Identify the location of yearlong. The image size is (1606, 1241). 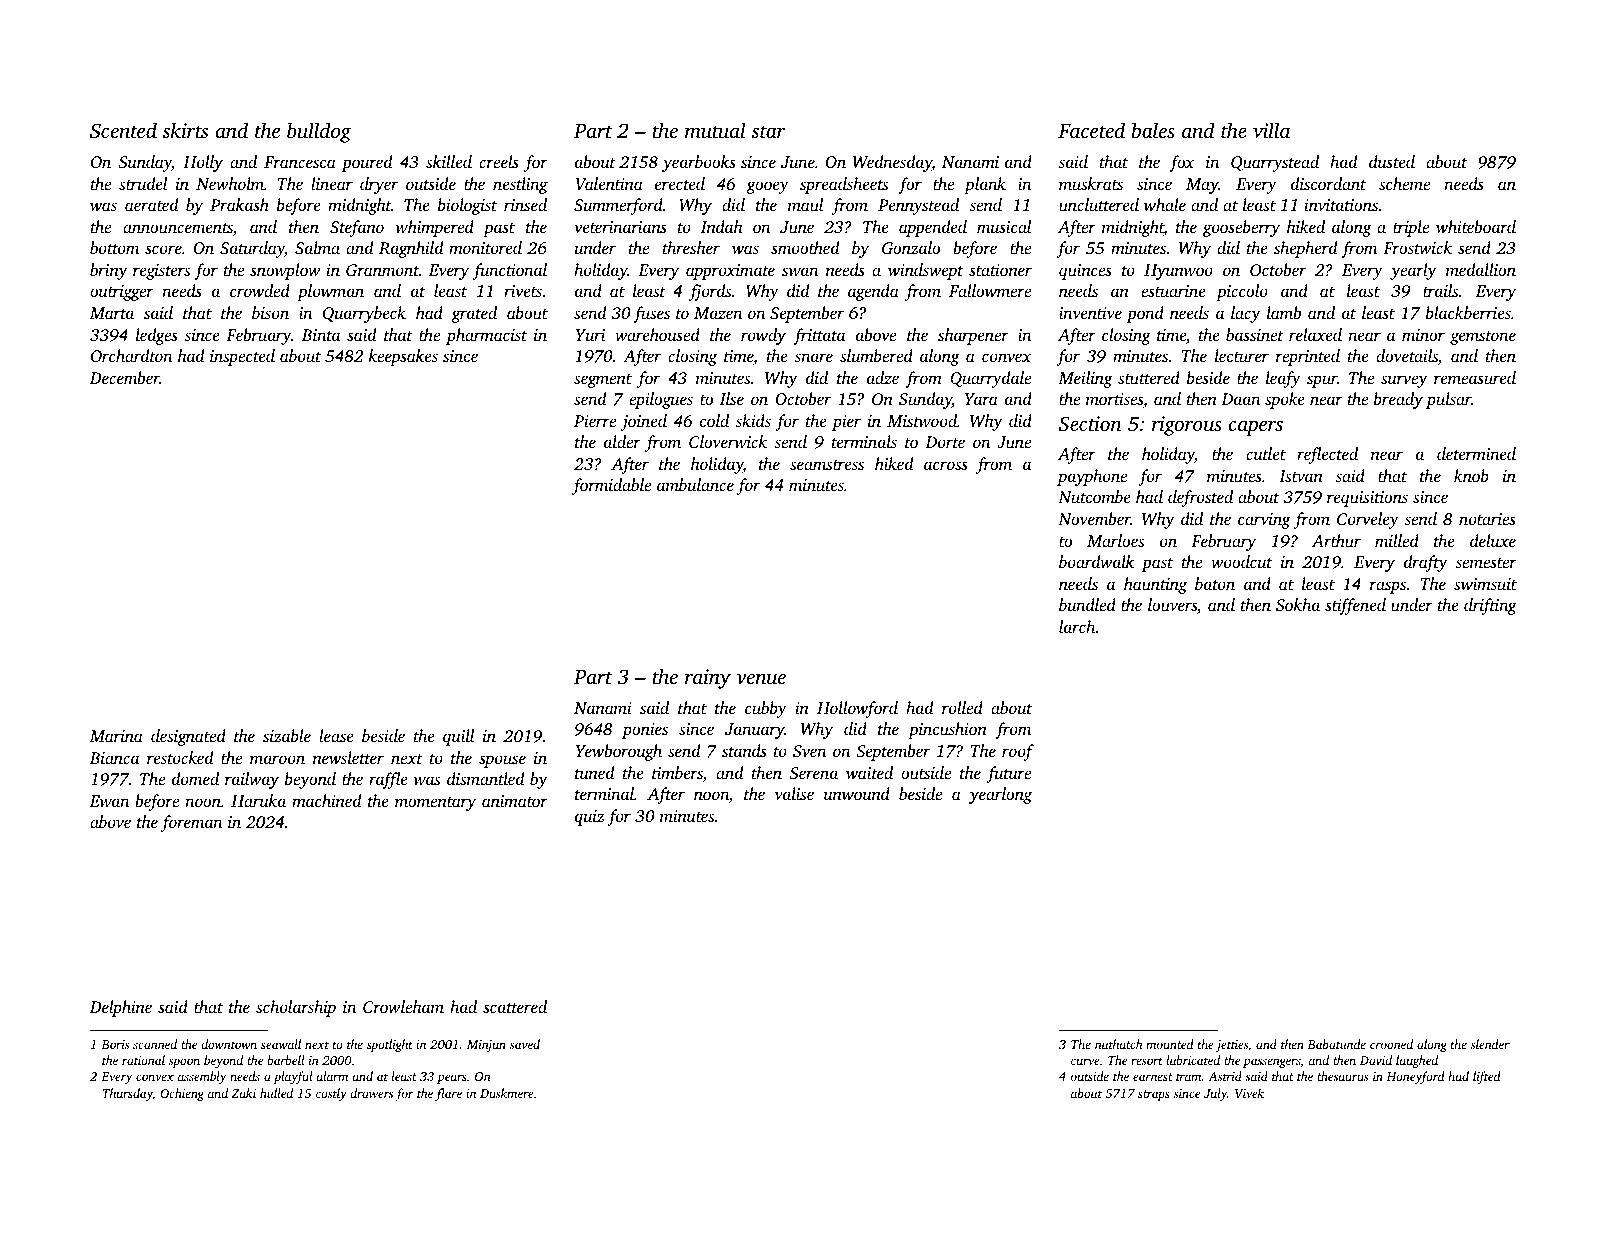
(1000, 795).
